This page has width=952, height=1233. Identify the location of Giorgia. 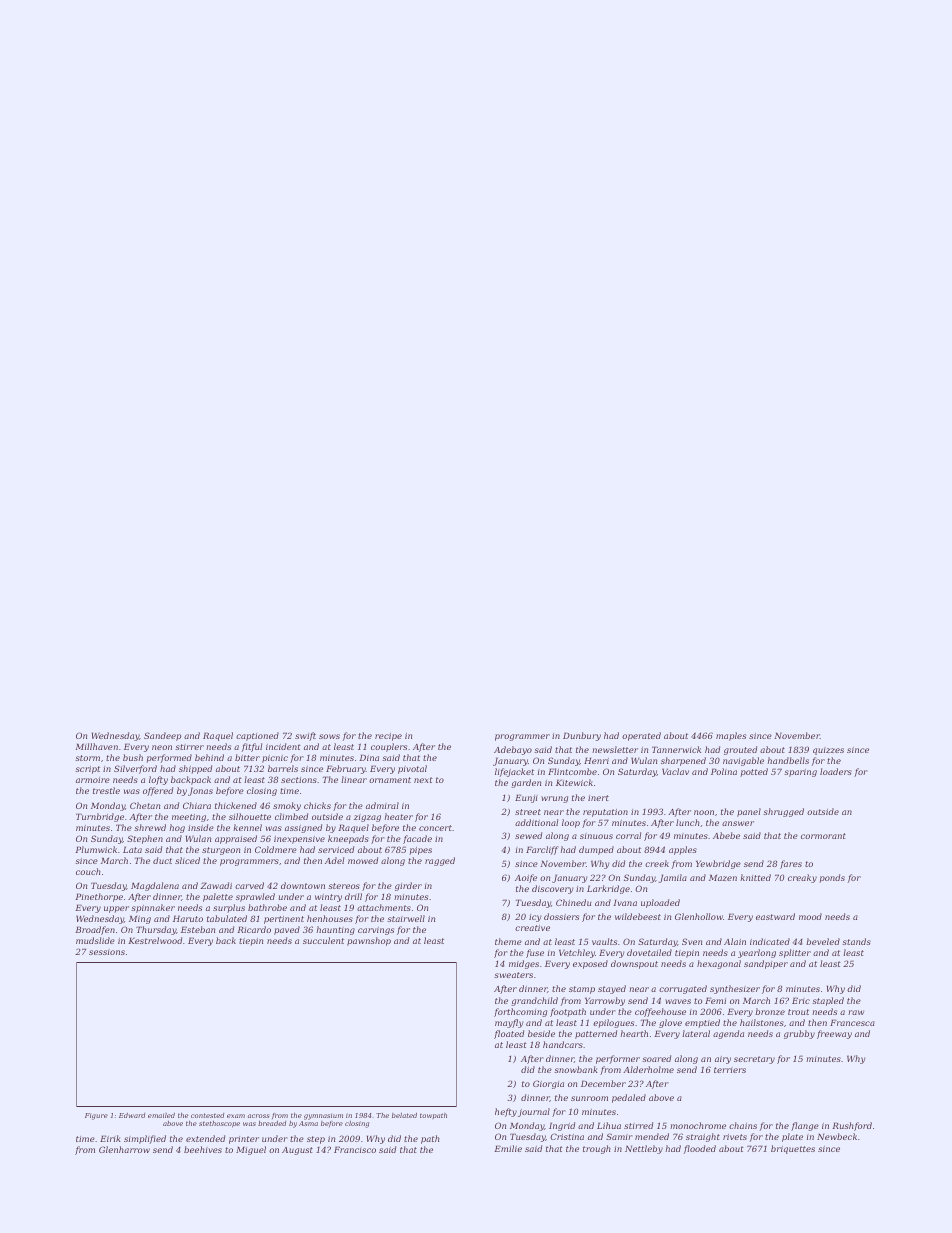
(548, 1084).
